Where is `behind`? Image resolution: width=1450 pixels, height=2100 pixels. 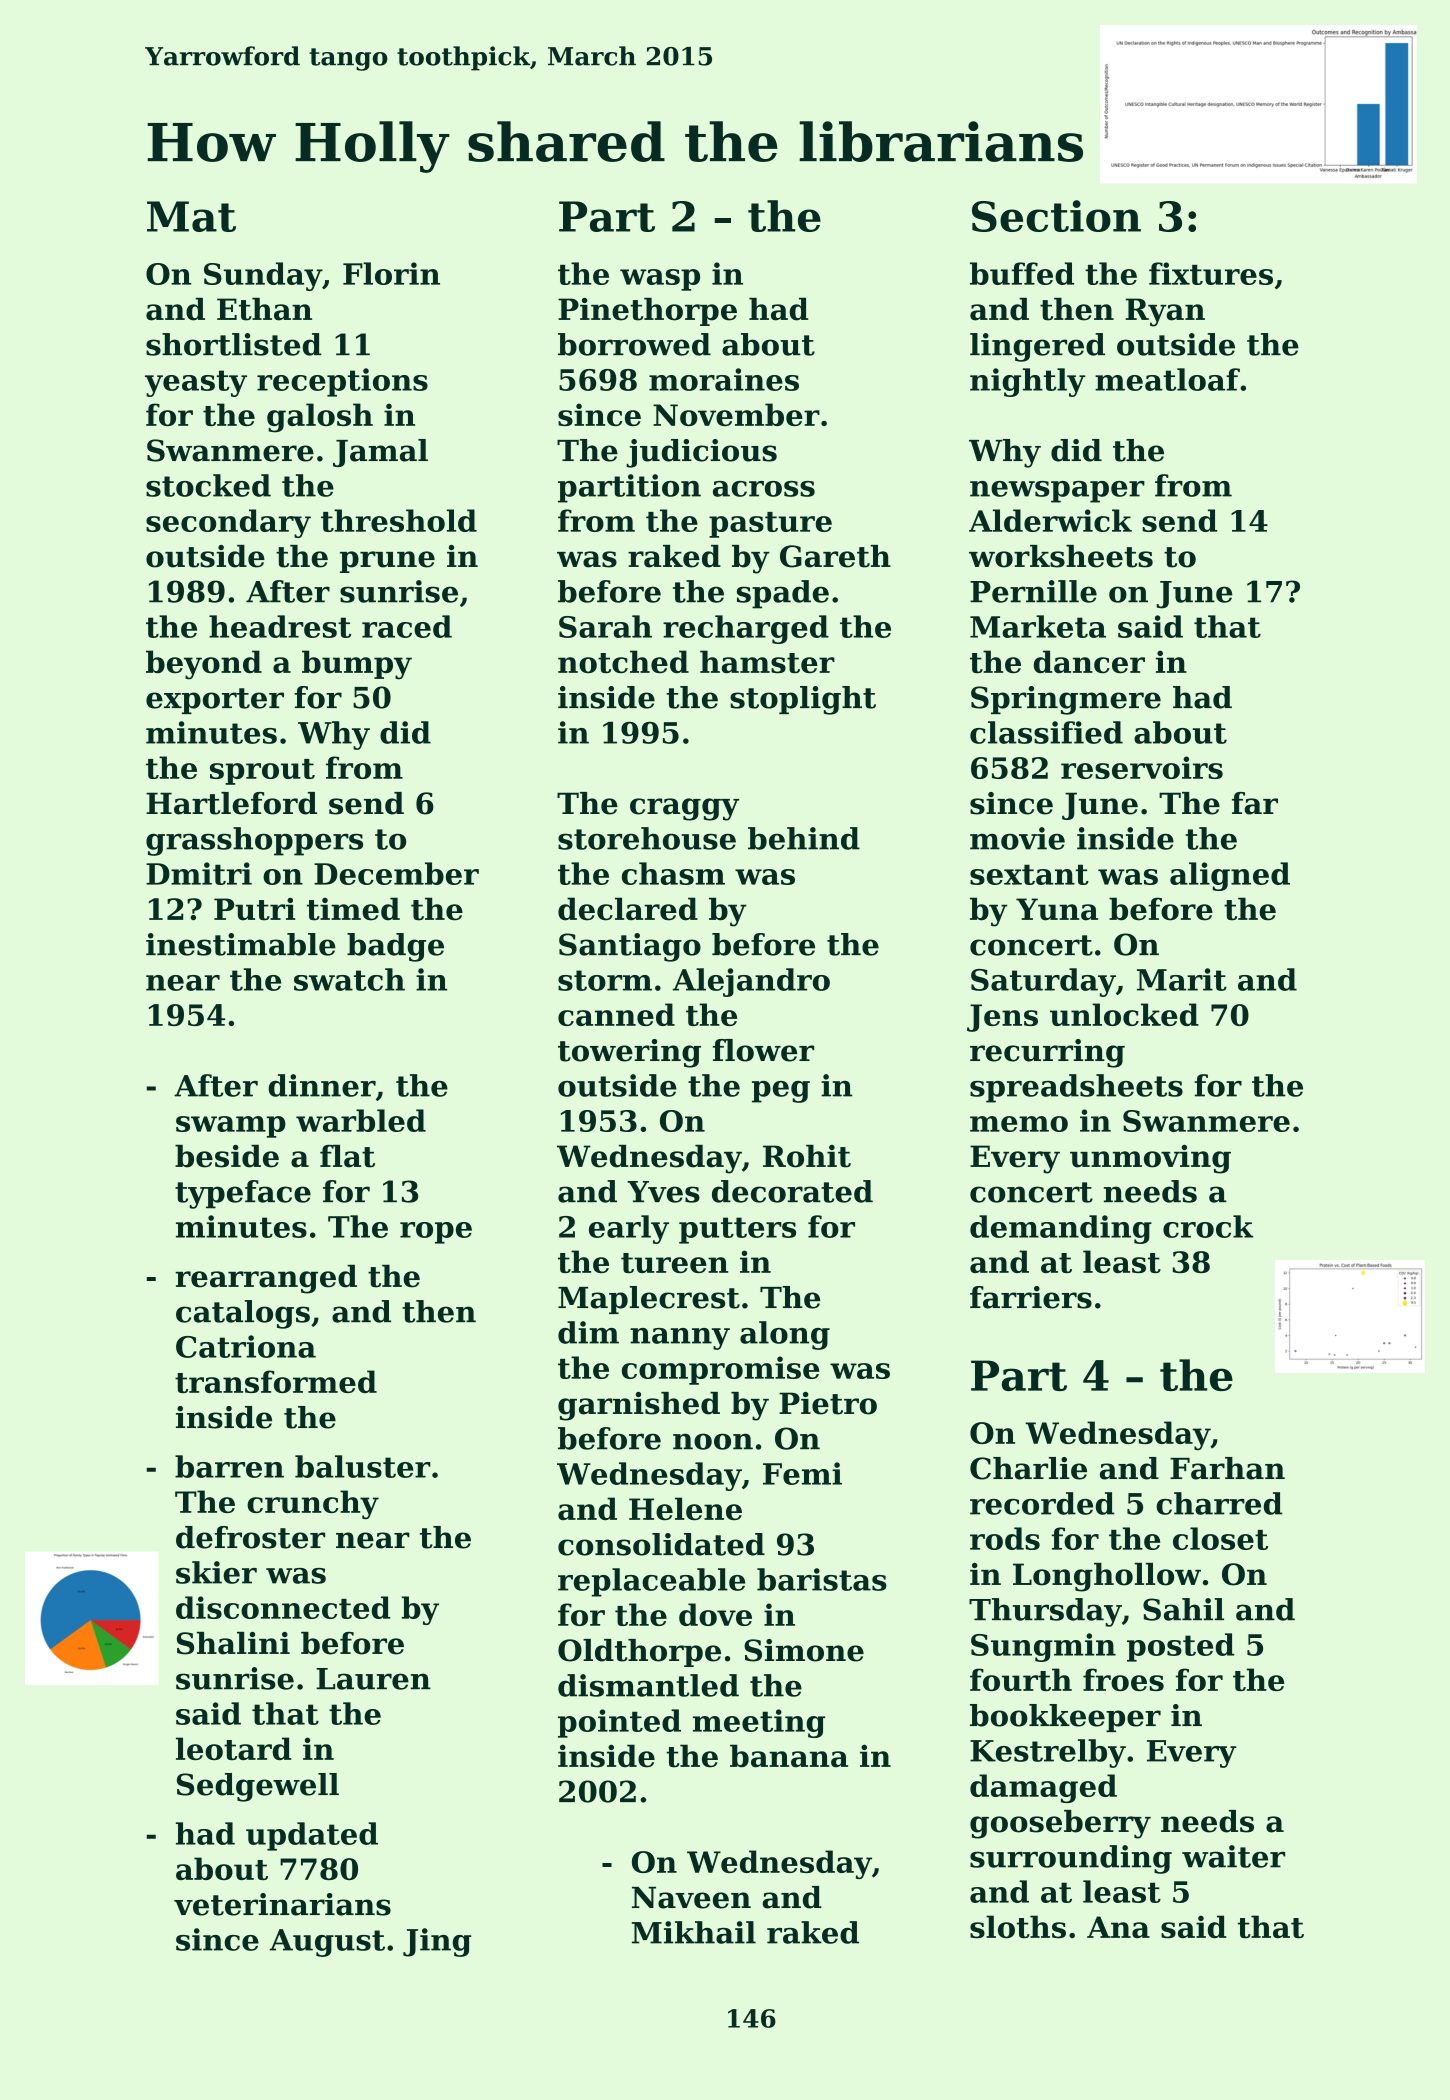 behind is located at coordinates (804, 838).
